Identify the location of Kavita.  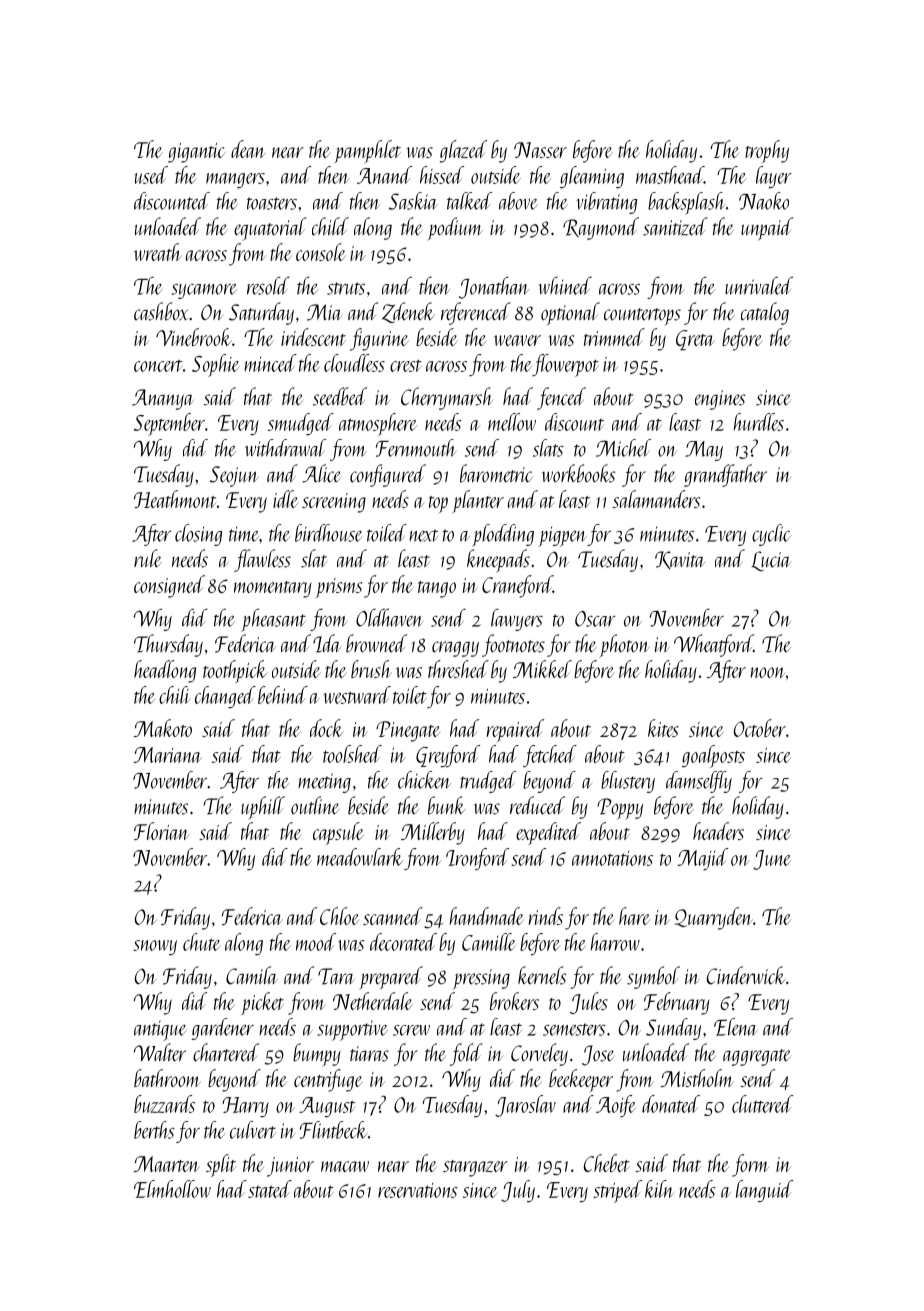
(680, 560).
